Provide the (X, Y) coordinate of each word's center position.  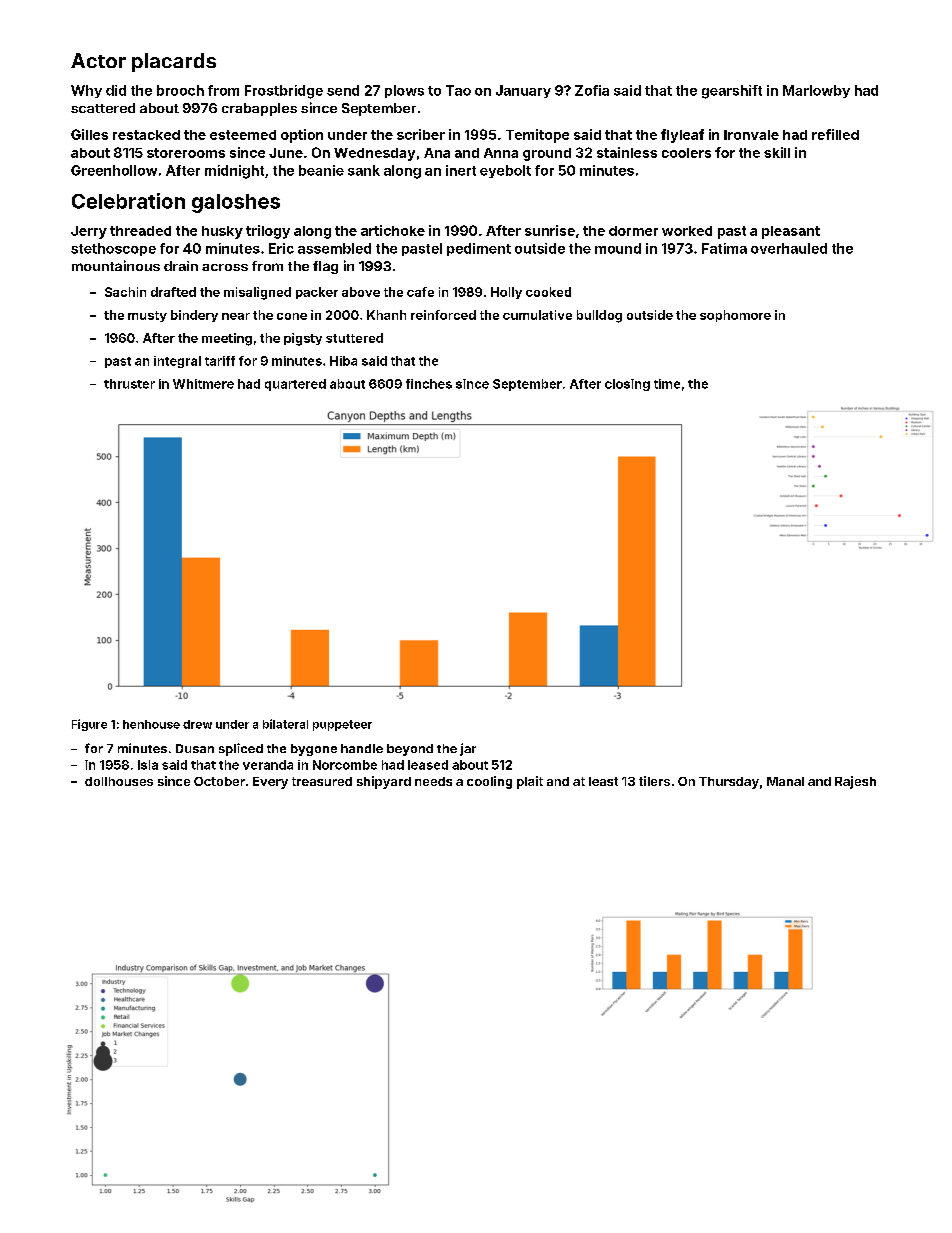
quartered (295, 385)
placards (174, 62)
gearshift (732, 92)
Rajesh (855, 782)
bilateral (285, 724)
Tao (458, 90)
